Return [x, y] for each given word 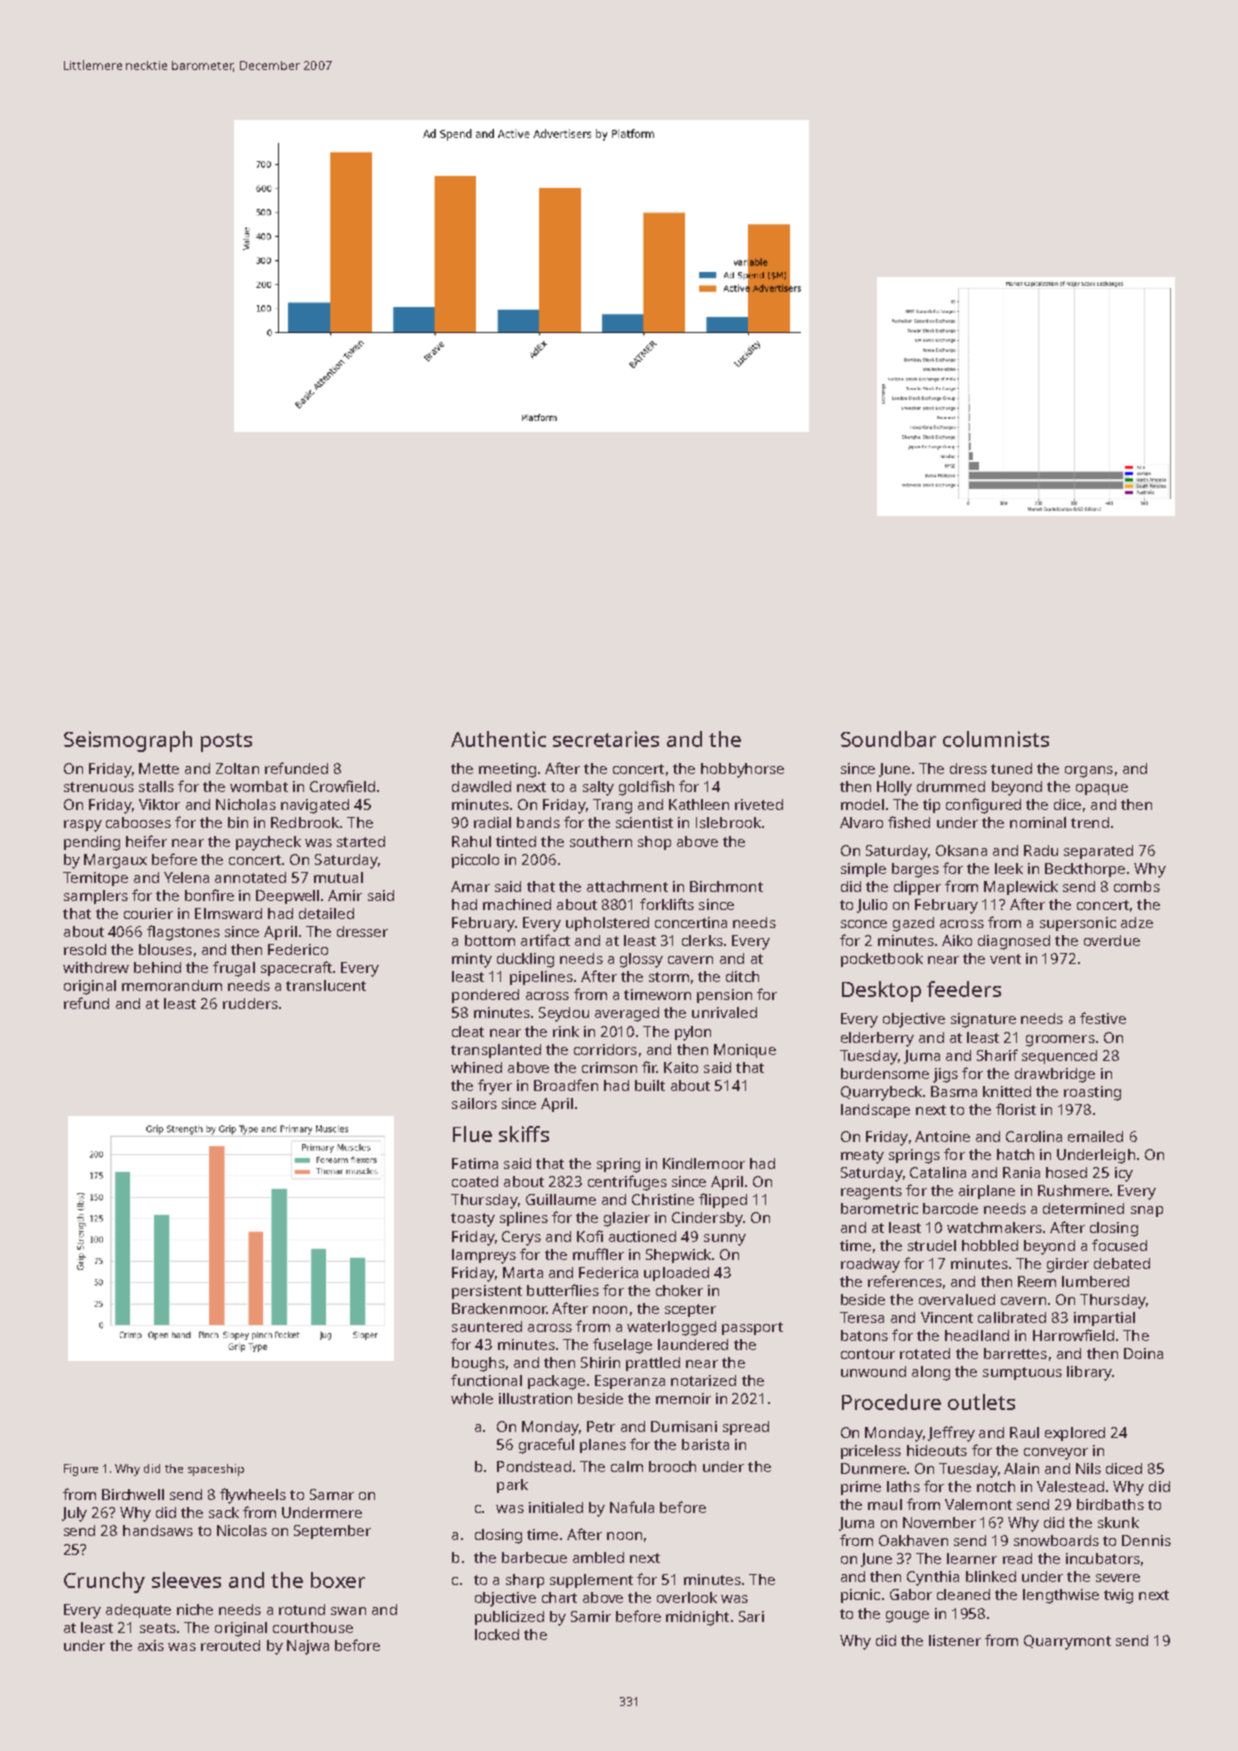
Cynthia [933, 1578]
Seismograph [128, 741]
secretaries [606, 739]
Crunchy [104, 1582]
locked [497, 1634]
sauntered [487, 1326]
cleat [468, 1031]
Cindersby [707, 1219]
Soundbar [888, 739]
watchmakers [994, 1227]
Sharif [997, 1055]
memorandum [172, 985]
